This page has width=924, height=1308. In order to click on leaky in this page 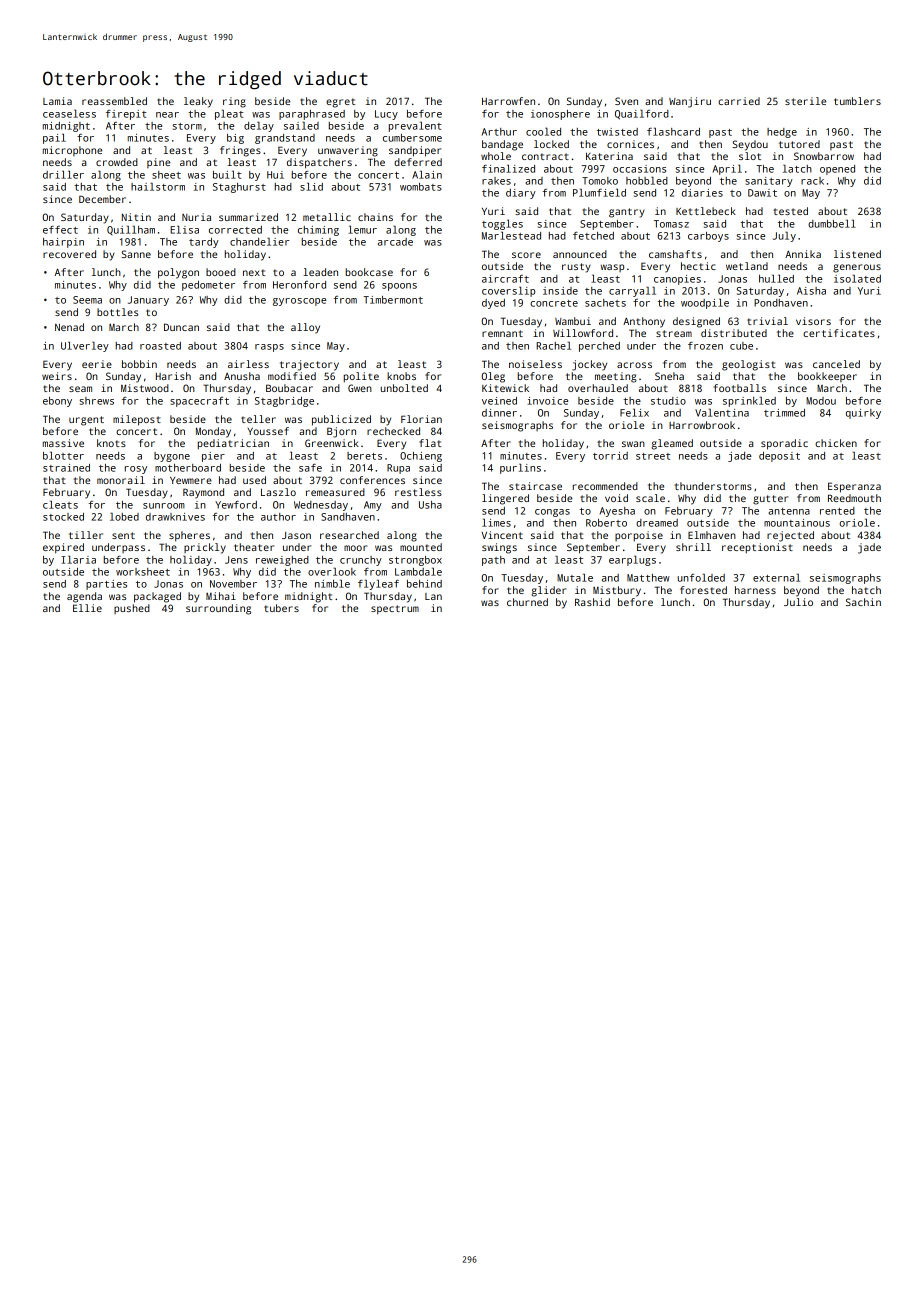, I will do `click(198, 102)`.
